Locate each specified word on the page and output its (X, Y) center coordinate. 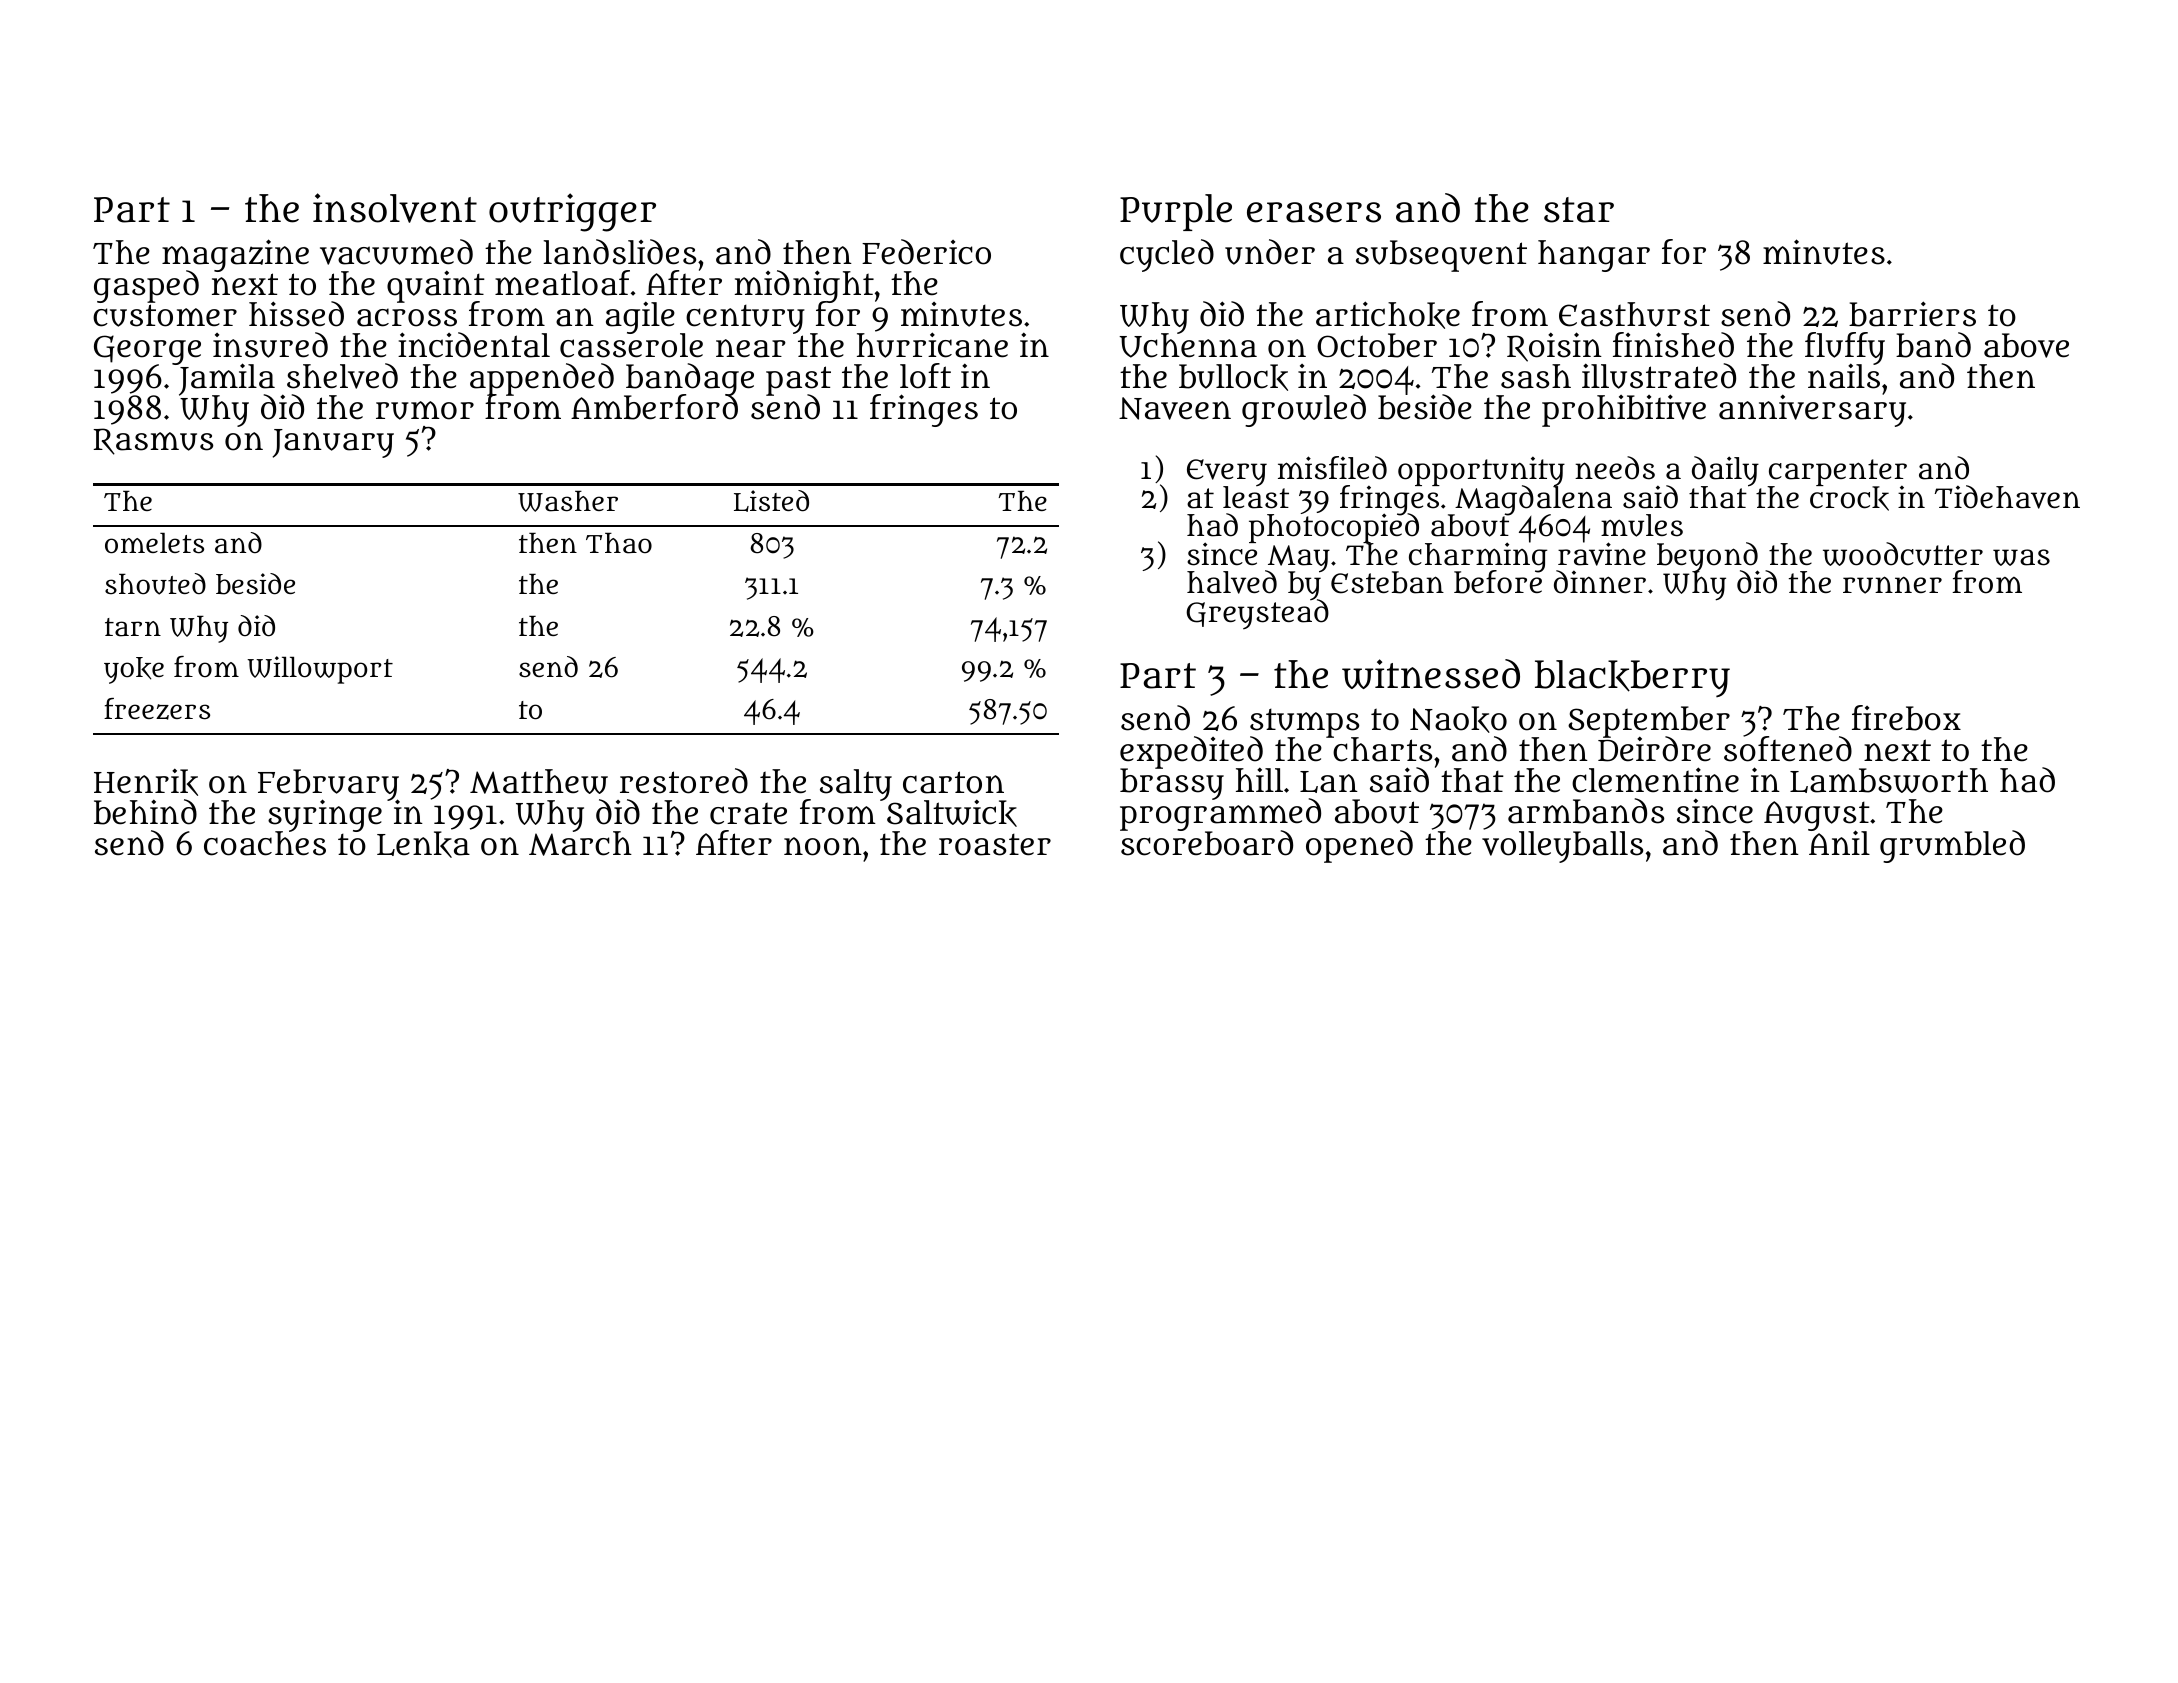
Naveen (1175, 408)
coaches (265, 844)
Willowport (320, 670)
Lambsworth (1889, 780)
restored (684, 781)
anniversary (1812, 411)
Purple (1176, 212)
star (1579, 210)
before (1498, 583)
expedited (1191, 752)
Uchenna (1188, 346)
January (333, 443)
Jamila (227, 380)
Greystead (1257, 614)
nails (1844, 377)
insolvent (395, 208)
